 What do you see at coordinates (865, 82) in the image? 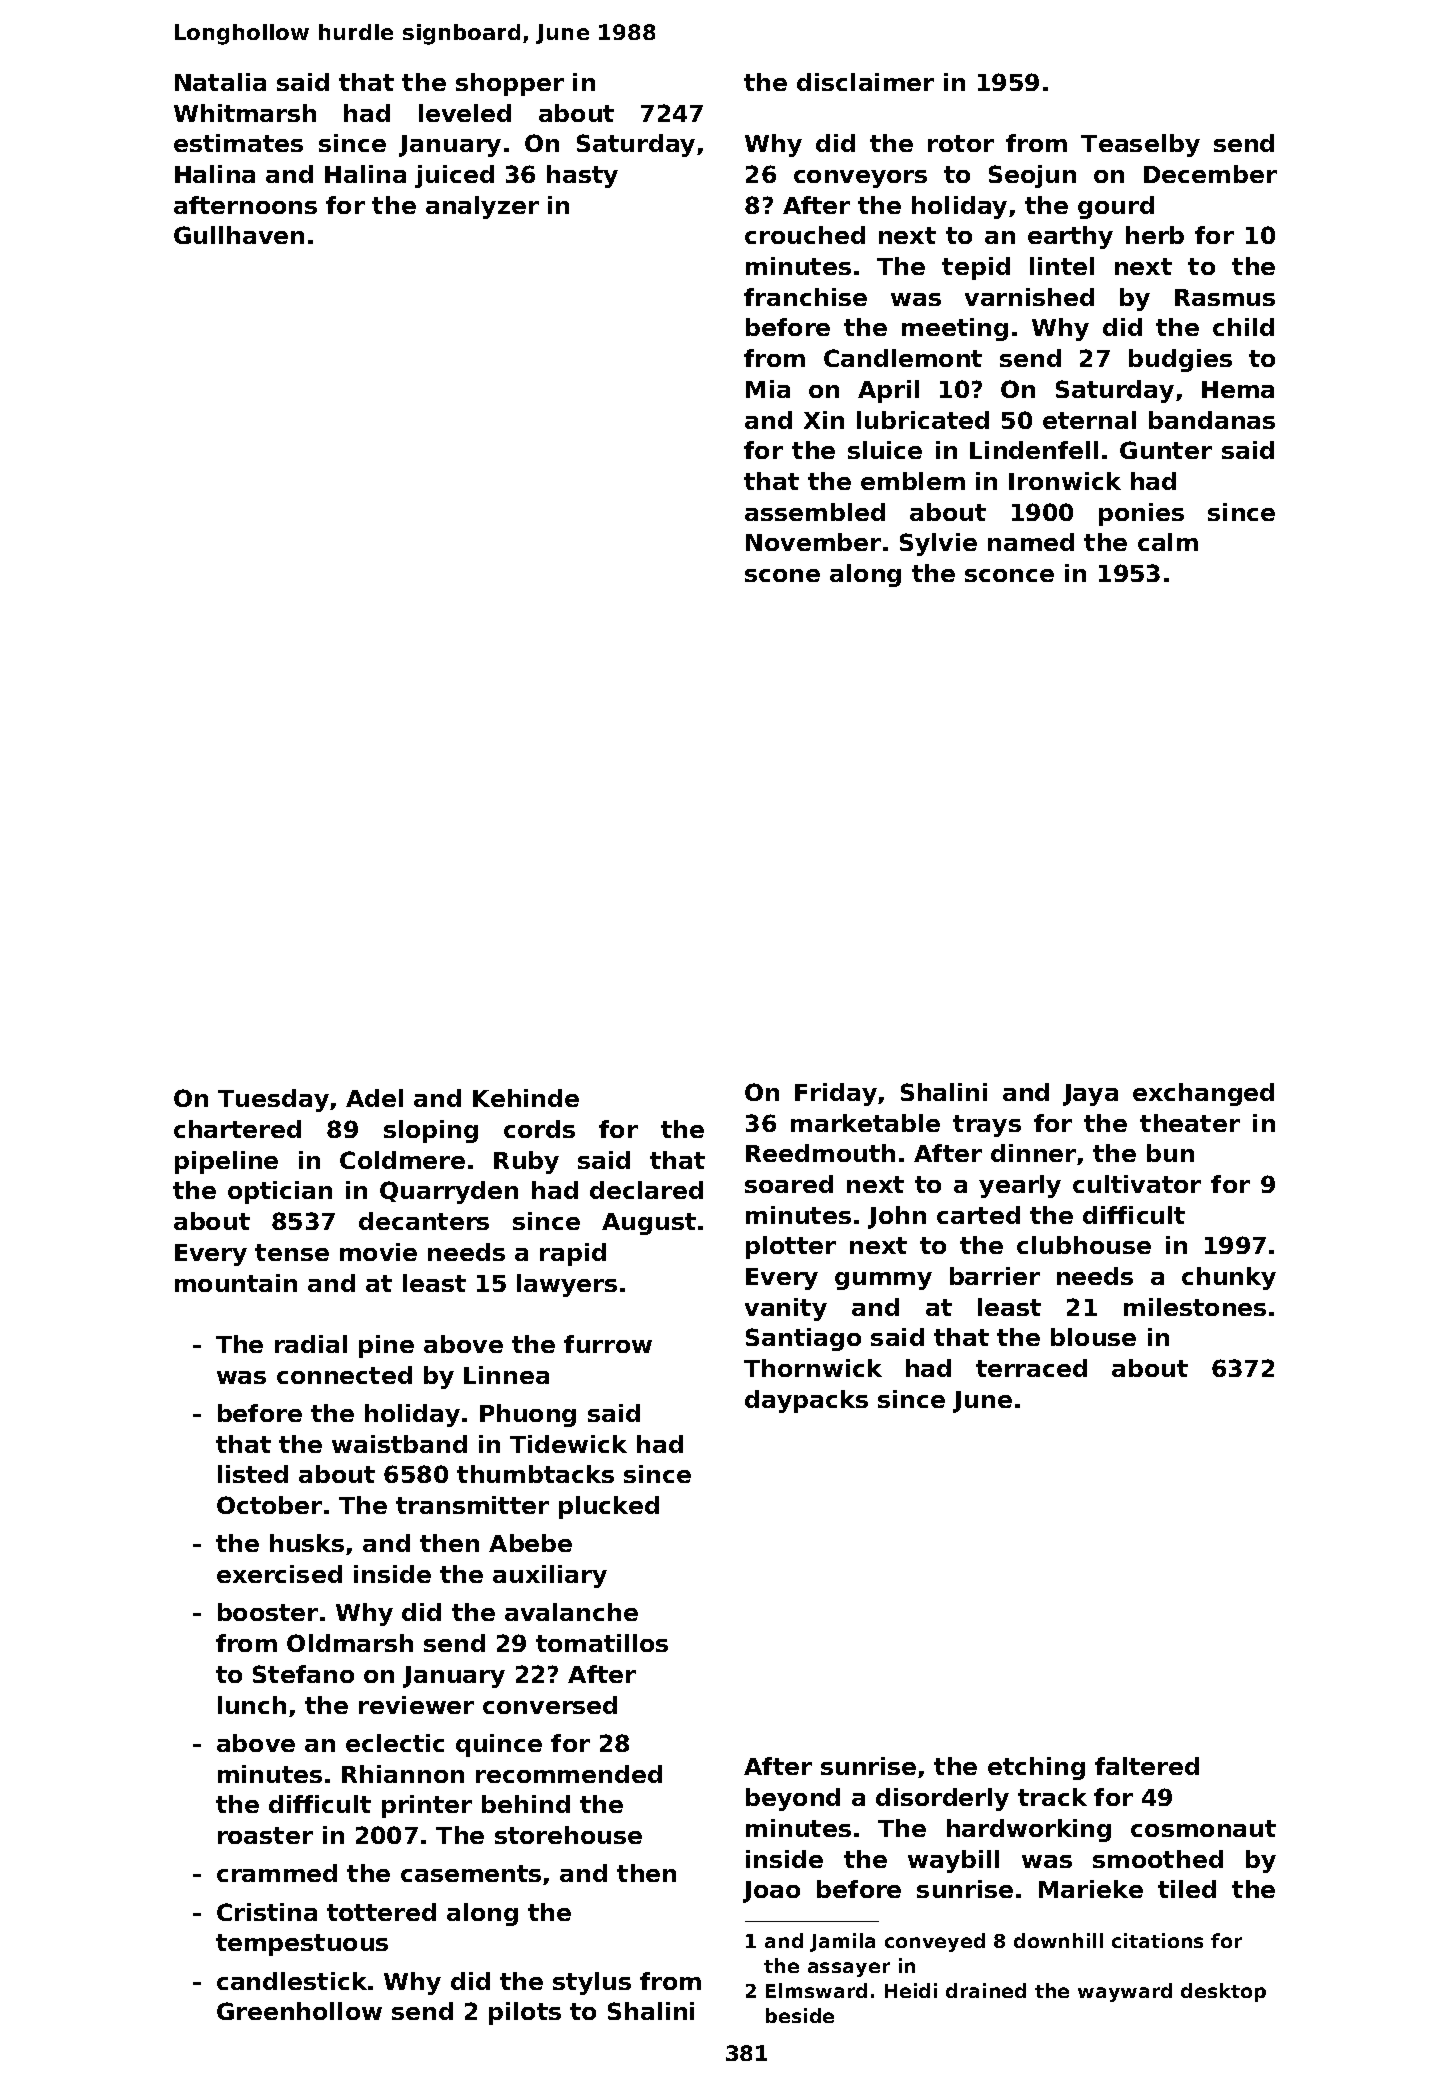
I see `disclaimer` at bounding box center [865, 82].
